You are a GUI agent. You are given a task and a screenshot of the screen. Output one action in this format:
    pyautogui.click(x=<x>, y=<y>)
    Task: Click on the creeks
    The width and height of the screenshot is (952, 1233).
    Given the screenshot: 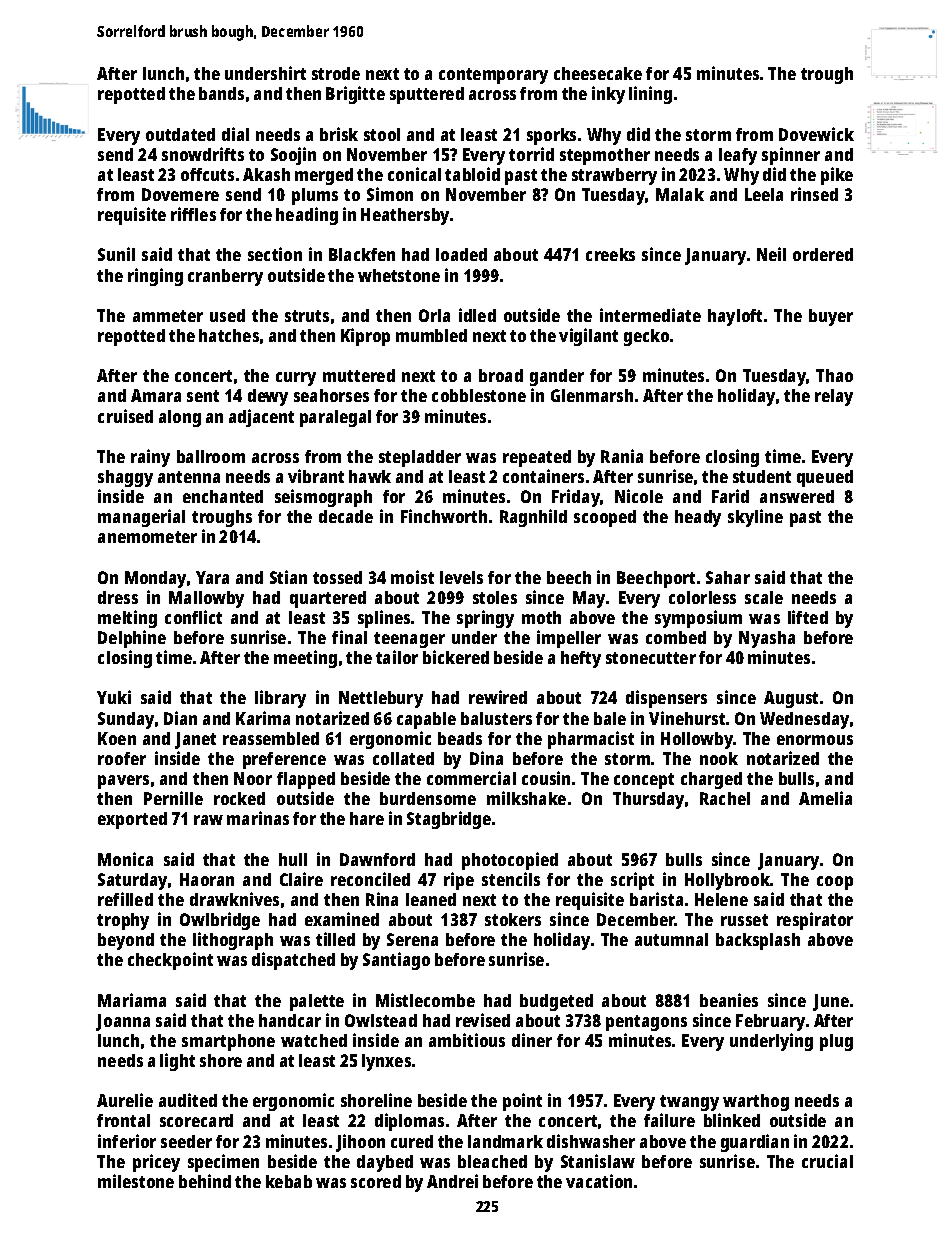 What is the action you would take?
    pyautogui.click(x=610, y=254)
